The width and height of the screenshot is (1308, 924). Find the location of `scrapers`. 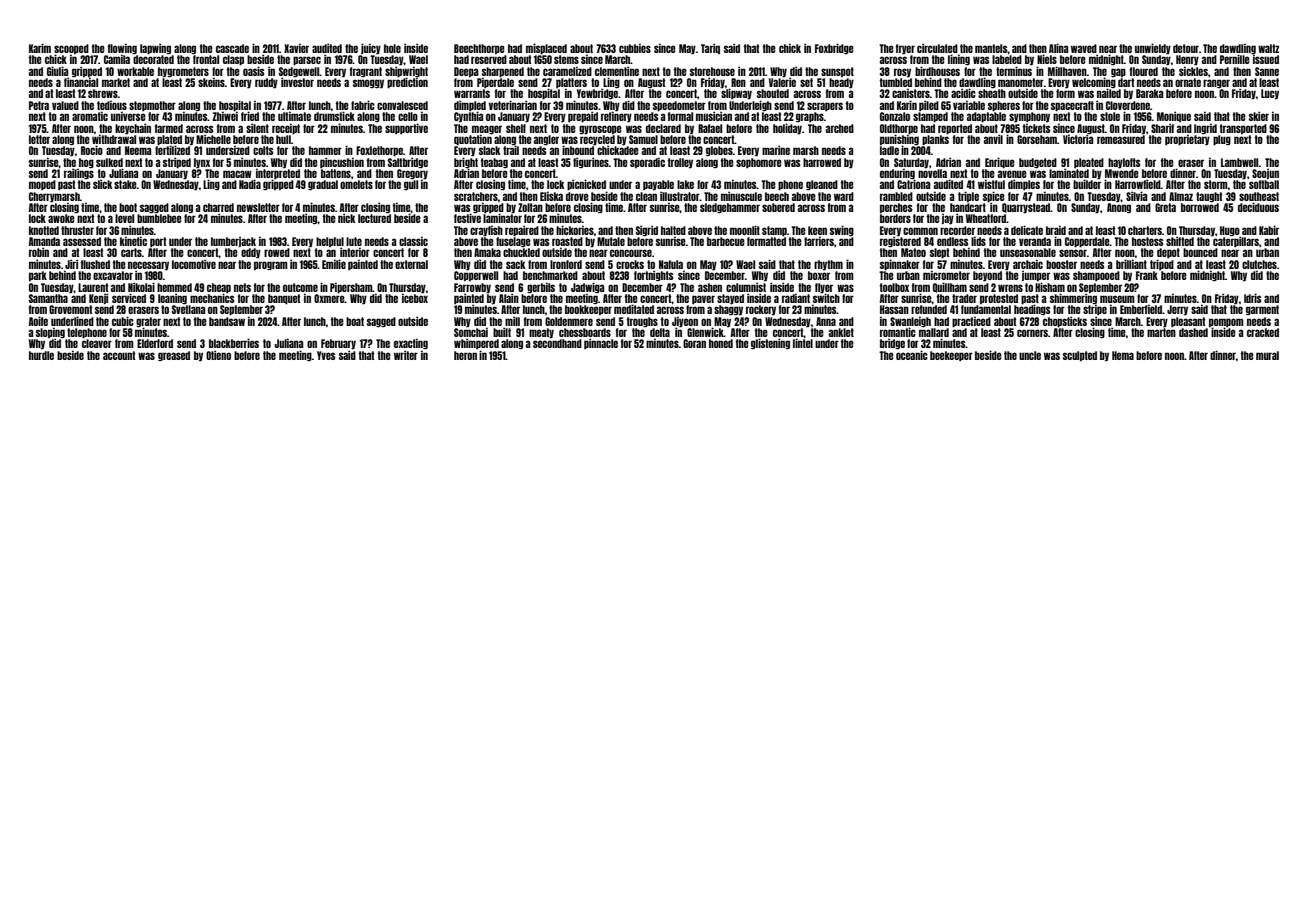

scrapers is located at coordinates (825, 106).
